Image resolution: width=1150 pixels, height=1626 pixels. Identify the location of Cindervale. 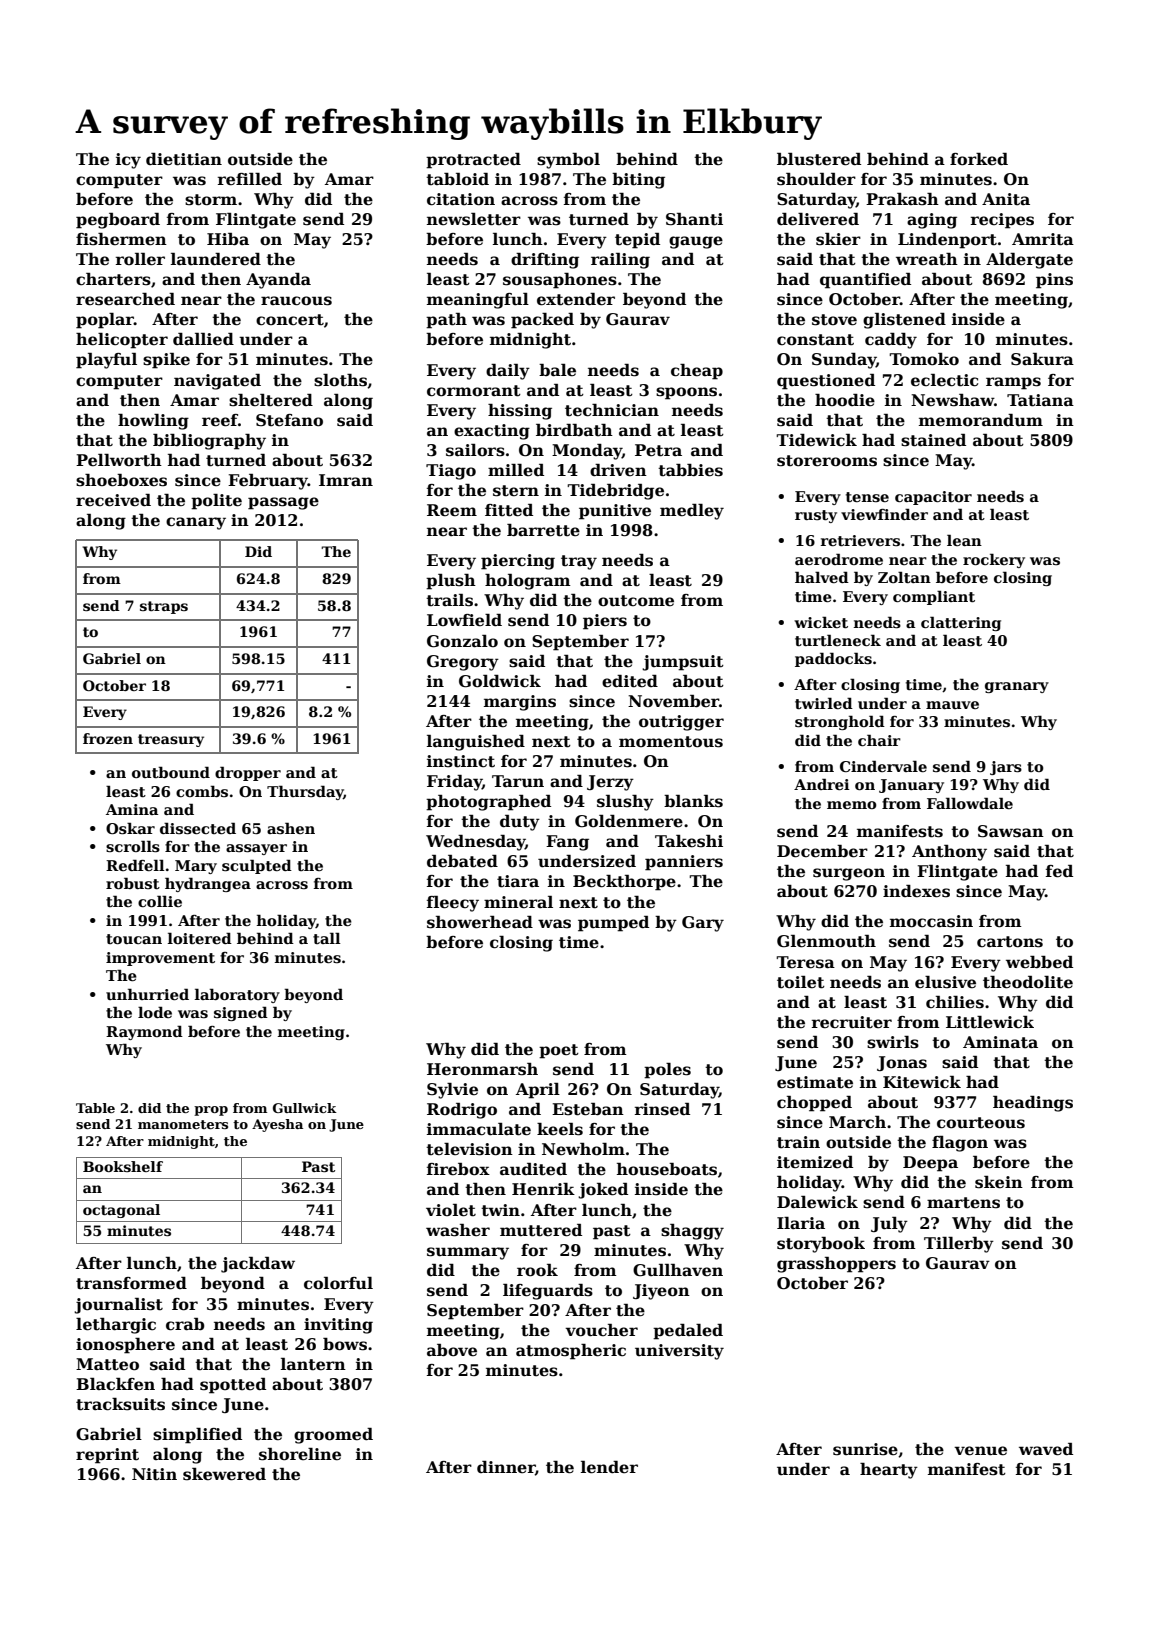
(883, 766).
